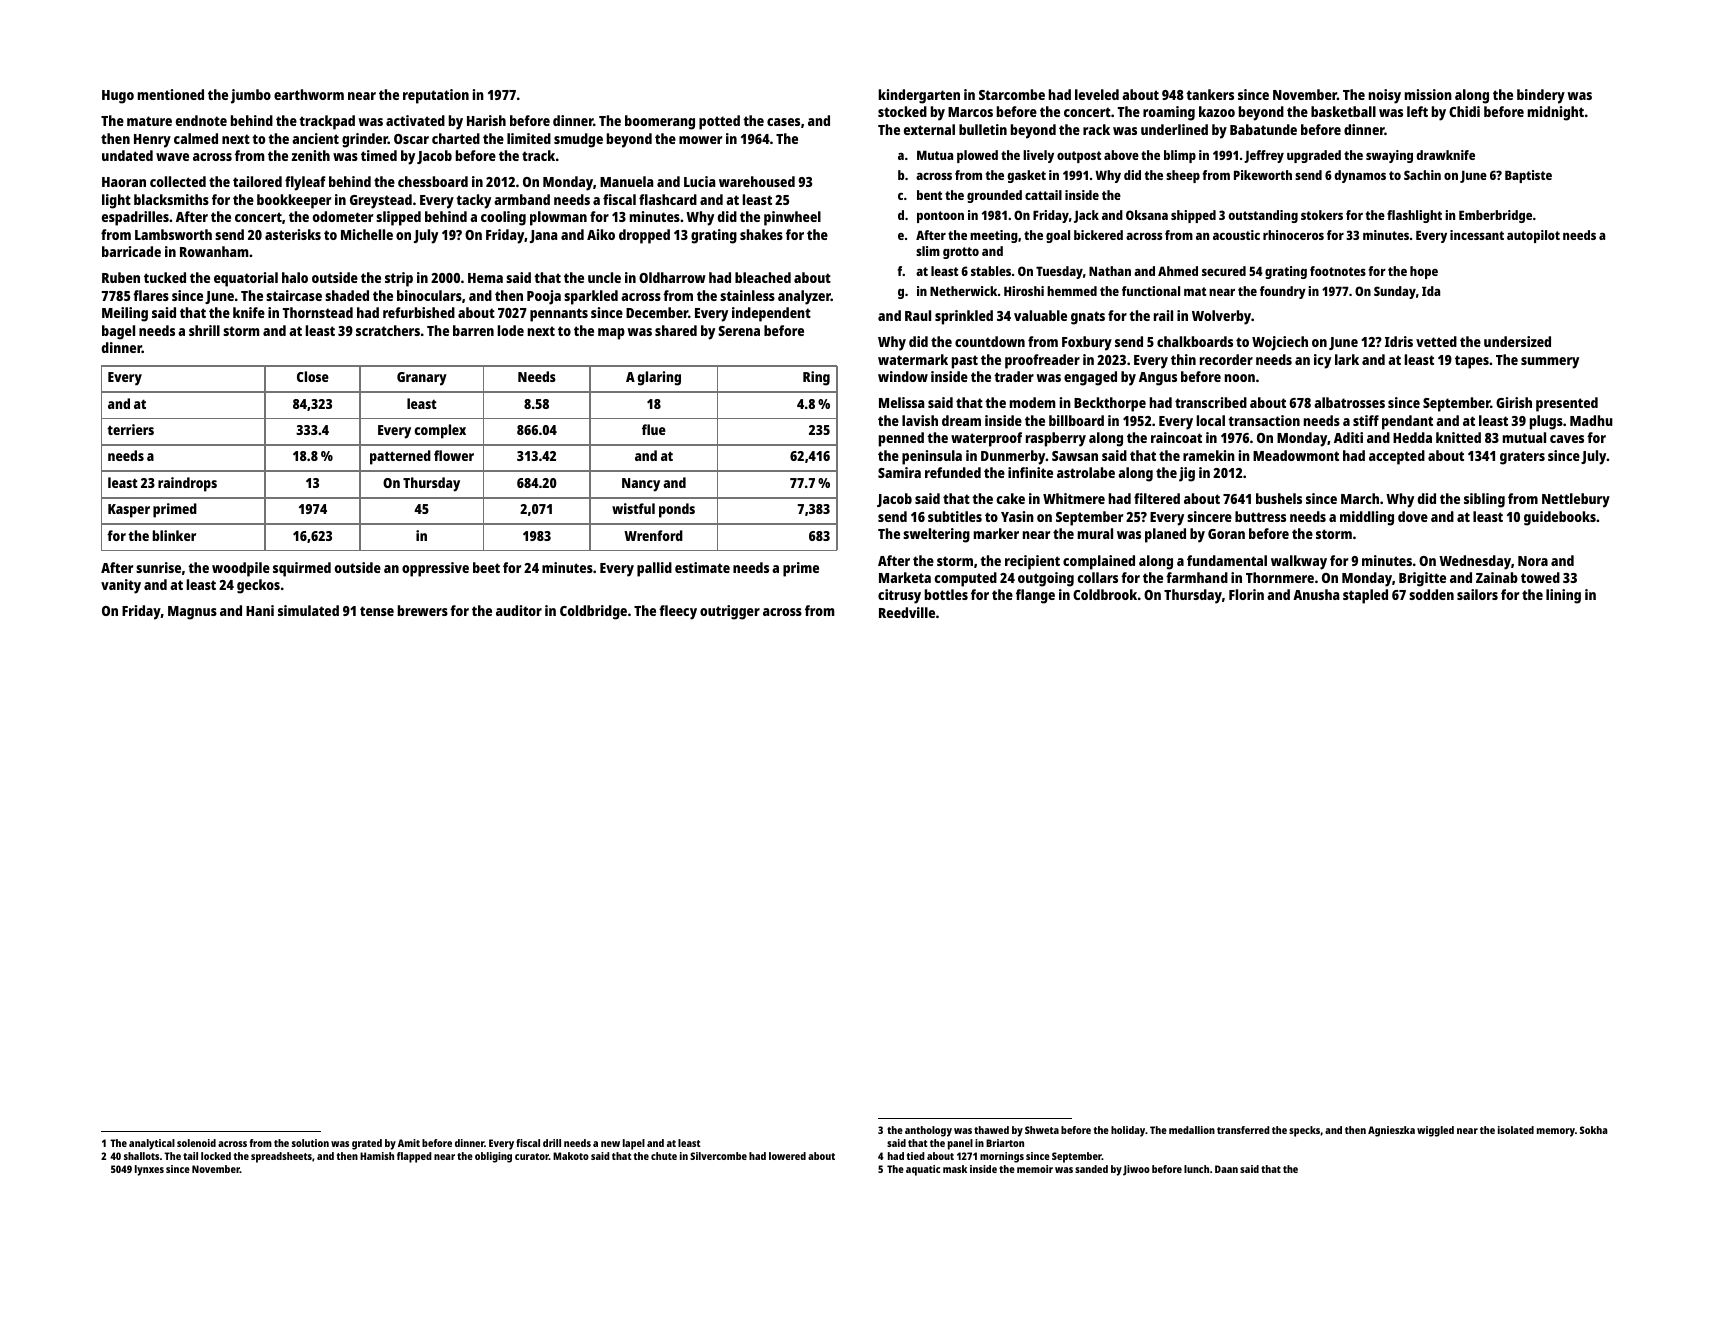 The image size is (1715, 1325). I want to click on vanity, so click(121, 586).
